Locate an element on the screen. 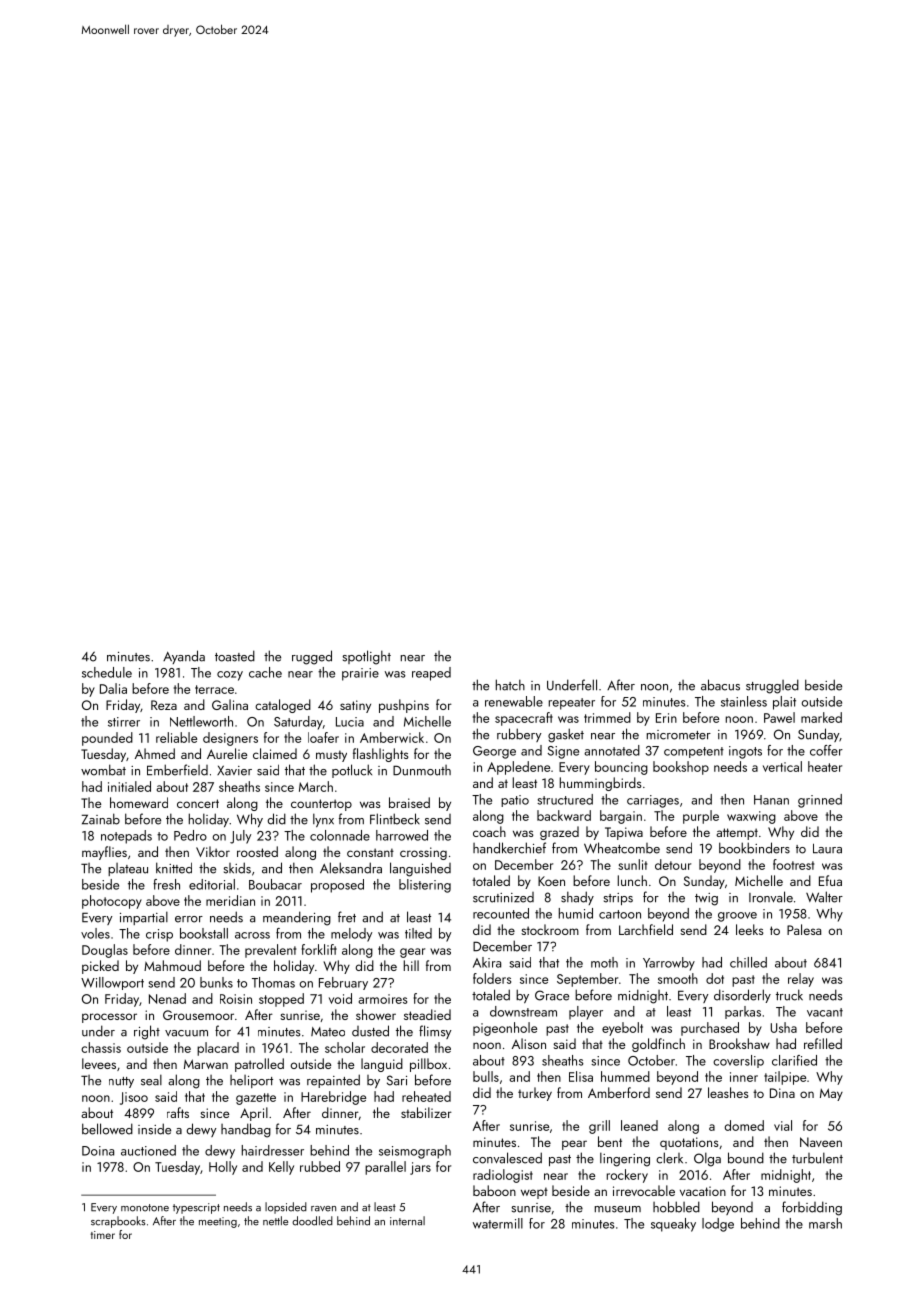 The height and width of the screenshot is (1308, 924). bunks is located at coordinates (216, 982).
